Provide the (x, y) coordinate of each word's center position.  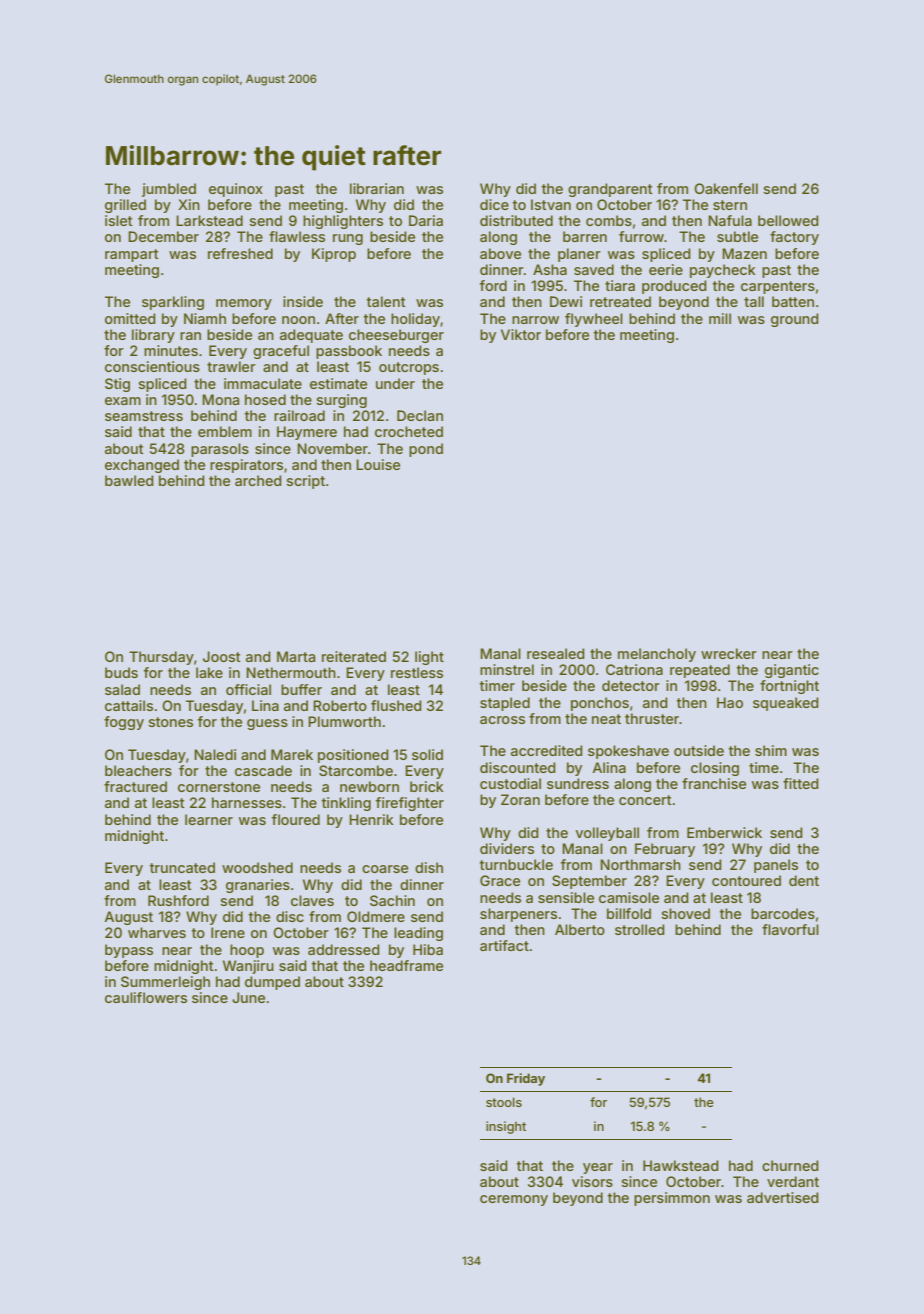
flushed (396, 705)
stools (504, 1102)
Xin (189, 204)
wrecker (729, 653)
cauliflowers (146, 997)
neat (606, 719)
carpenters (778, 287)
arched (258, 480)
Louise (378, 464)
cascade (263, 770)
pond (426, 450)
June (248, 997)
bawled (129, 480)
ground (795, 320)
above (500, 253)
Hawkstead (681, 1165)
